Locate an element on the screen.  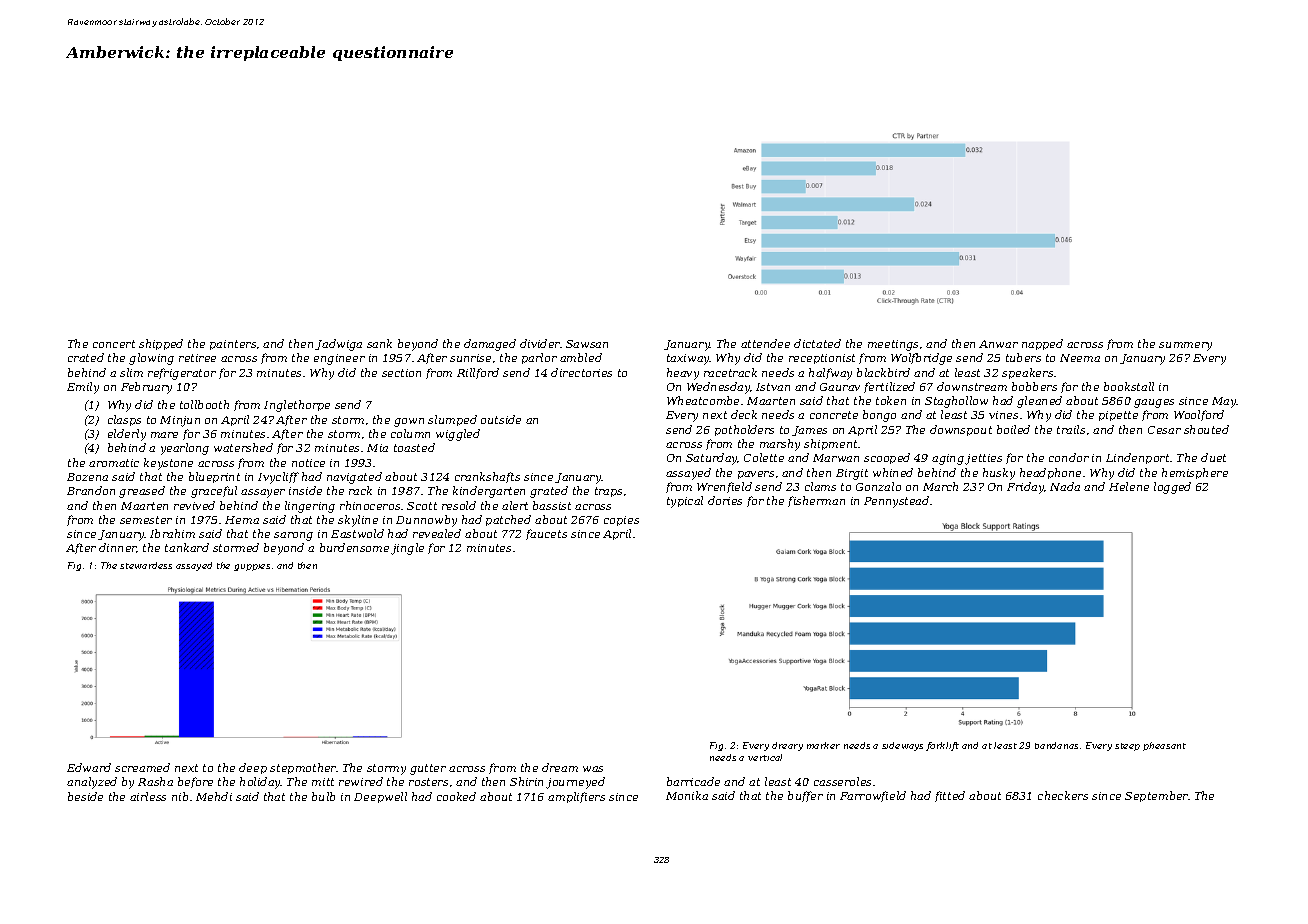
revived is located at coordinates (194, 505).
